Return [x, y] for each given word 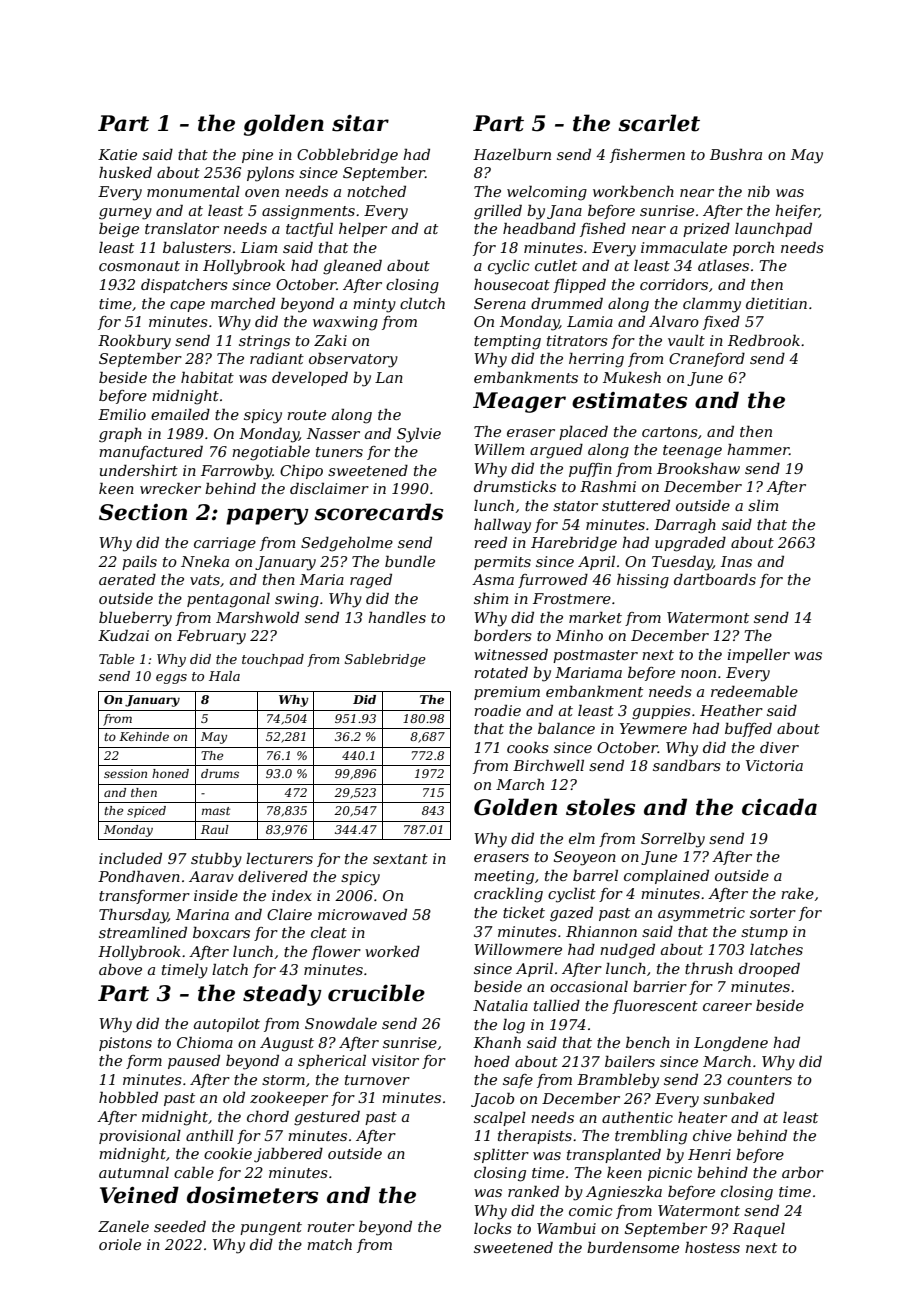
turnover [377, 1080]
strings [264, 342]
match [329, 1244]
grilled [498, 212]
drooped [769, 969]
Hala [224, 676]
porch [753, 249]
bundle [410, 561]
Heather [731, 710]
